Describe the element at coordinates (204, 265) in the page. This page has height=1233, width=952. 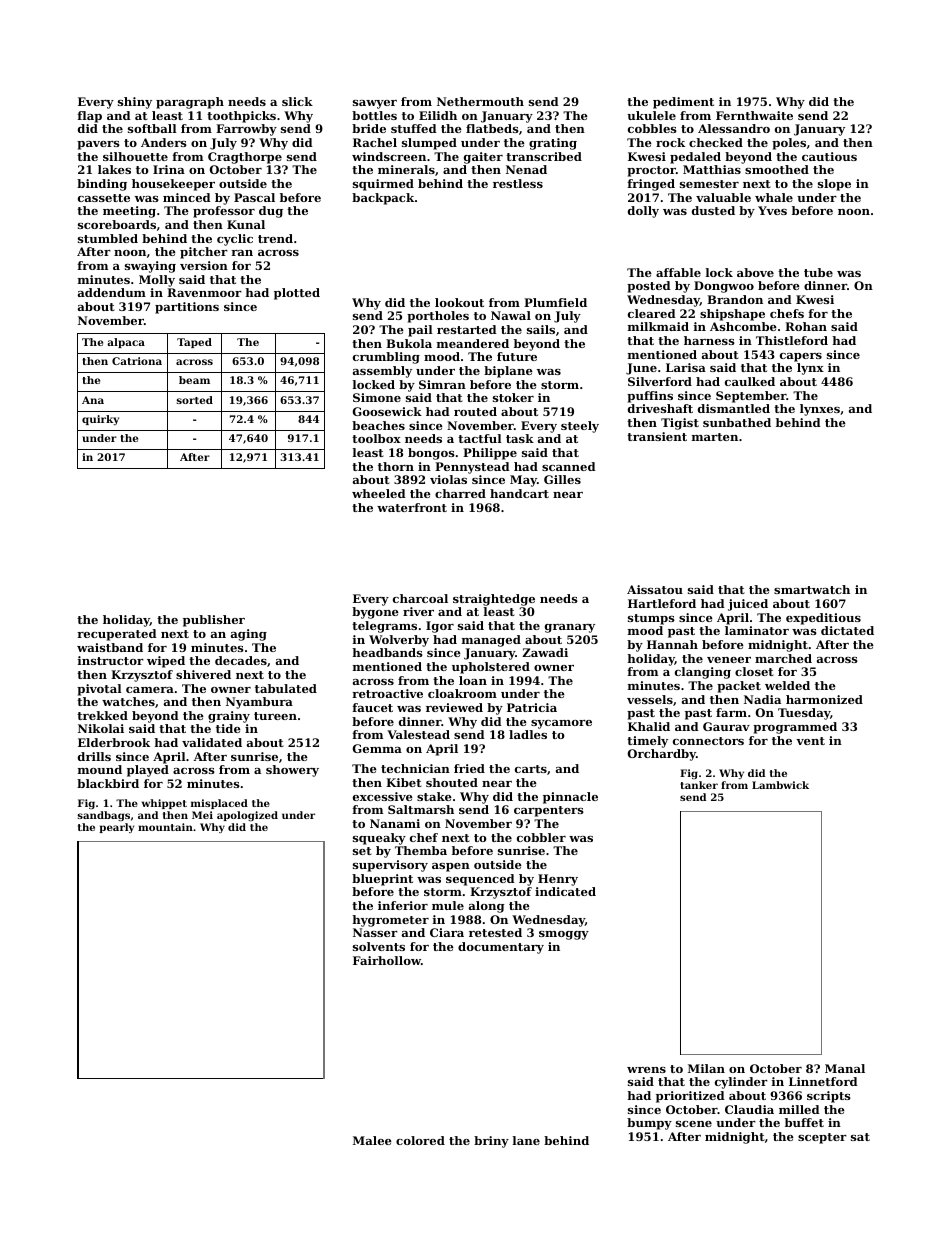
I see `version` at that location.
